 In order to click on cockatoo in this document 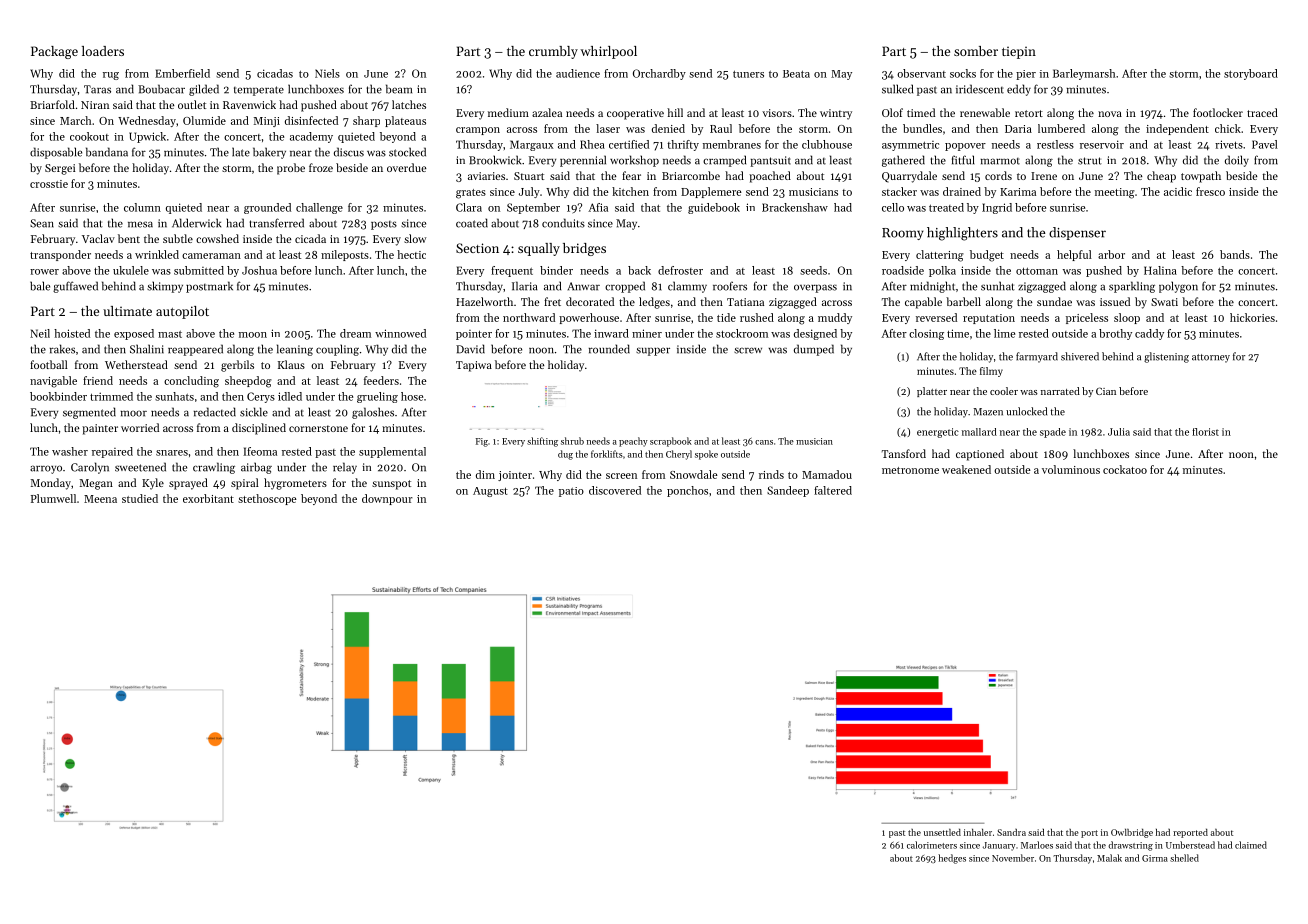, I will do `click(1125, 469)`.
